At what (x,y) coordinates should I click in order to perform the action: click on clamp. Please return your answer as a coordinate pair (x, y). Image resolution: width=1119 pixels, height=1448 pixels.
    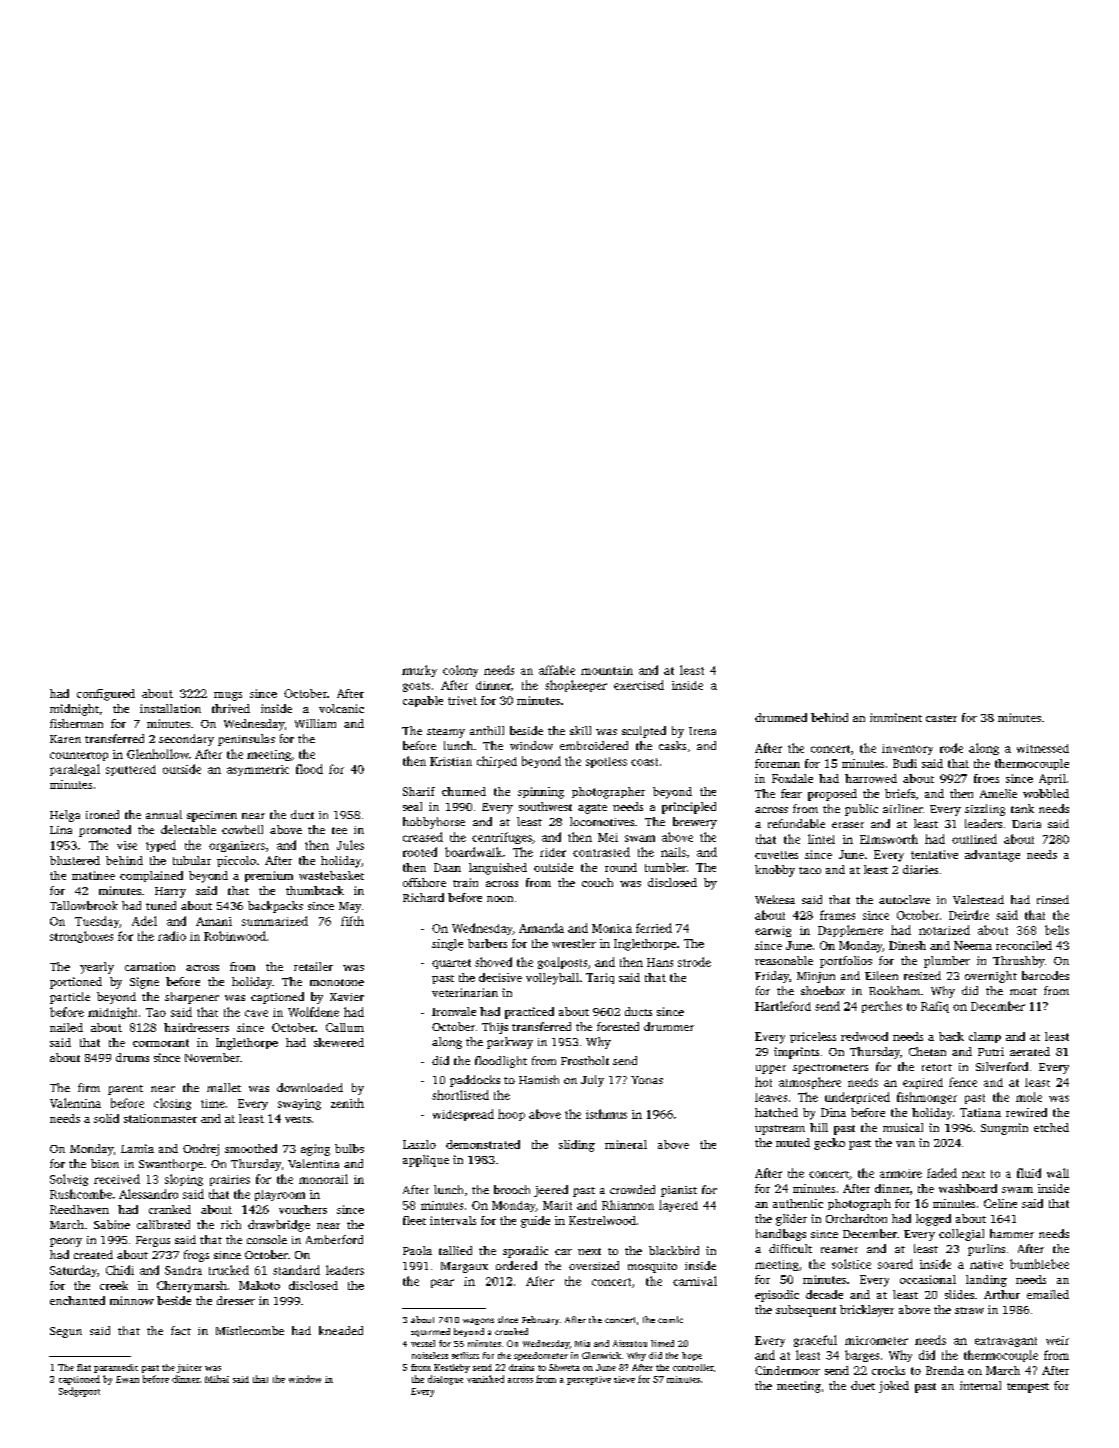
    Looking at the image, I should click on (985, 1037).
